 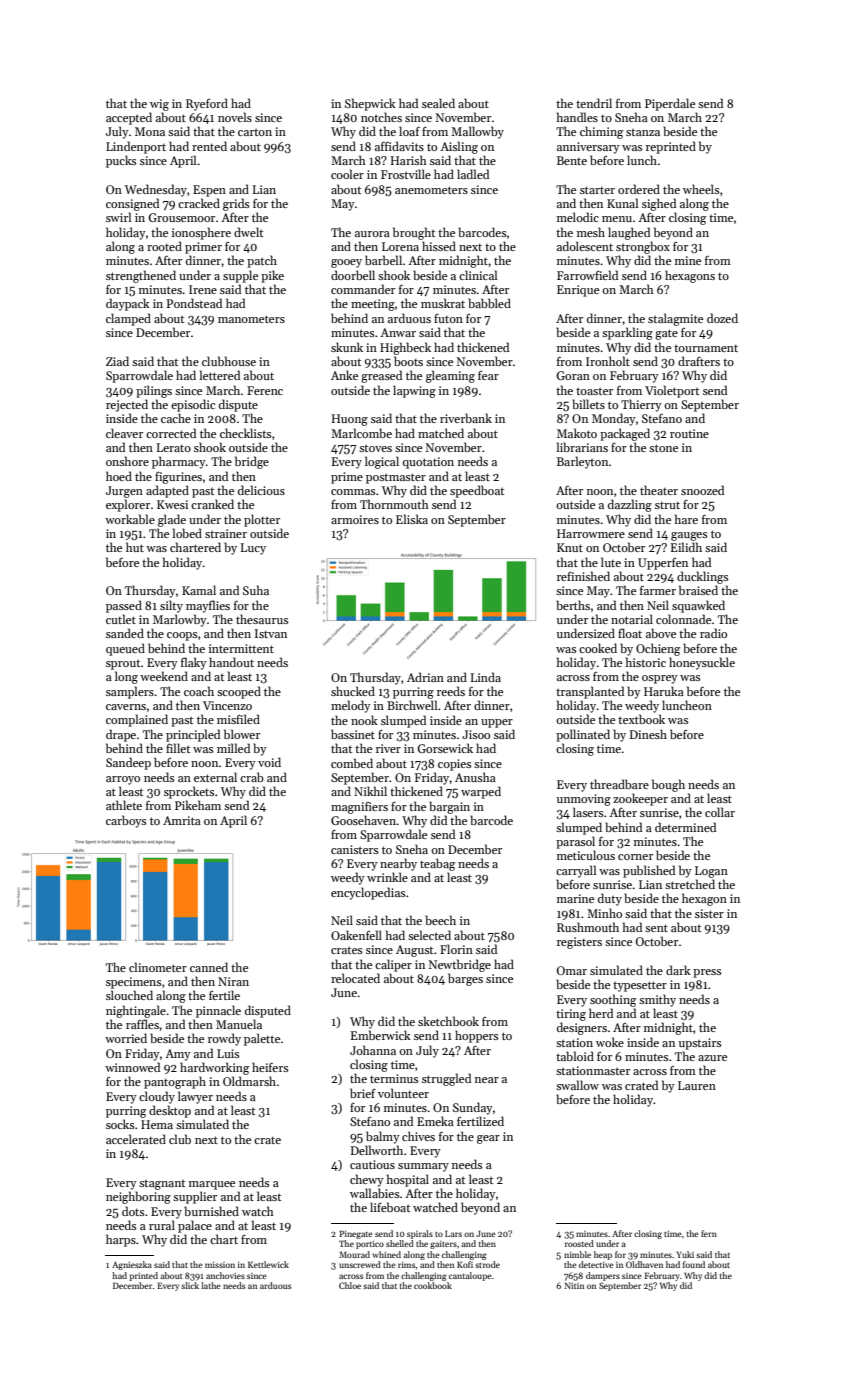 I want to click on passed, so click(x=124, y=606).
